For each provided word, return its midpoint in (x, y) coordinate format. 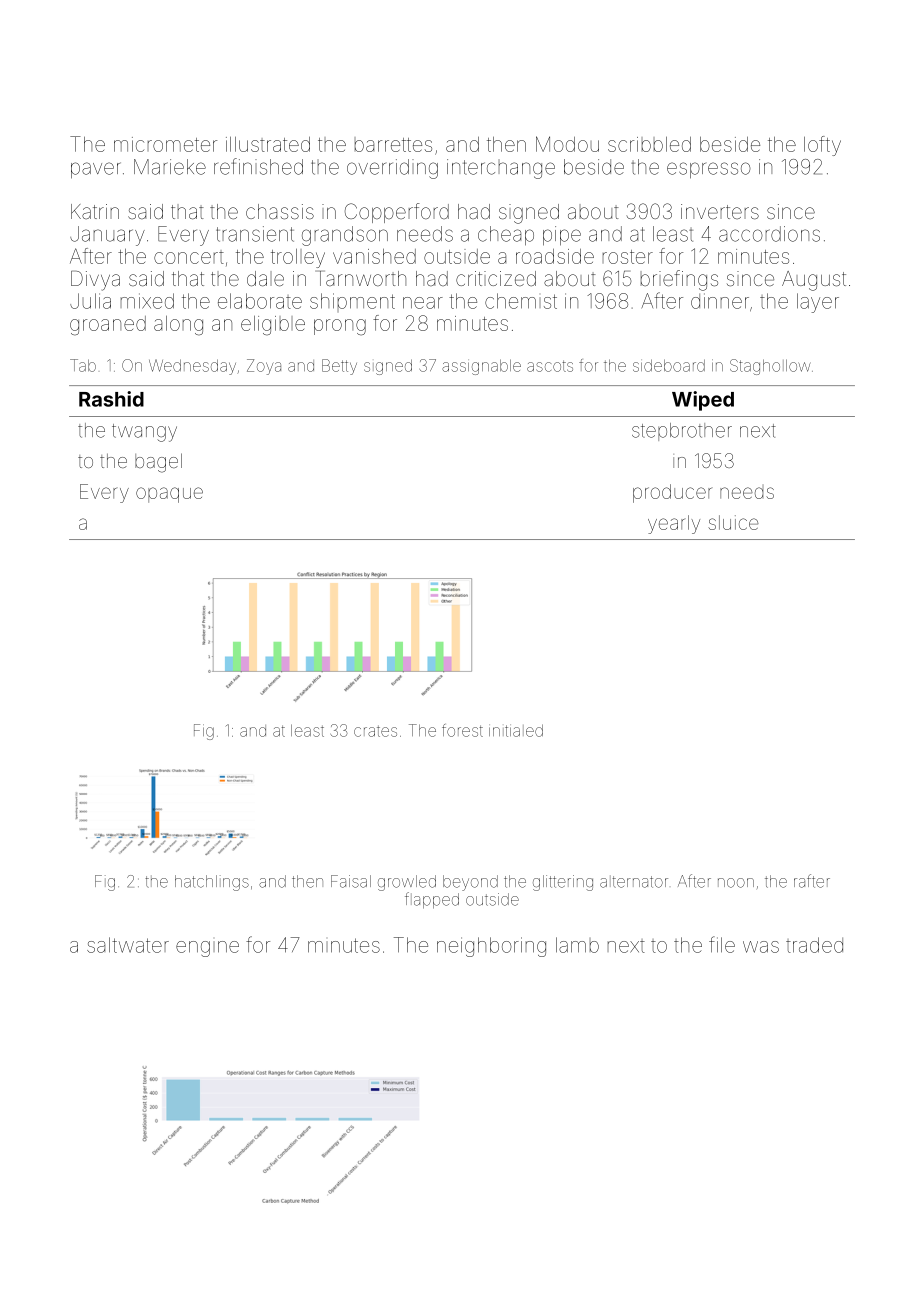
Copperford (397, 213)
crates (375, 731)
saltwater (128, 945)
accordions (769, 234)
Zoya (264, 367)
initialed (516, 730)
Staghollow (770, 367)
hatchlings (212, 883)
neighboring (491, 947)
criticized (496, 278)
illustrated (268, 144)
